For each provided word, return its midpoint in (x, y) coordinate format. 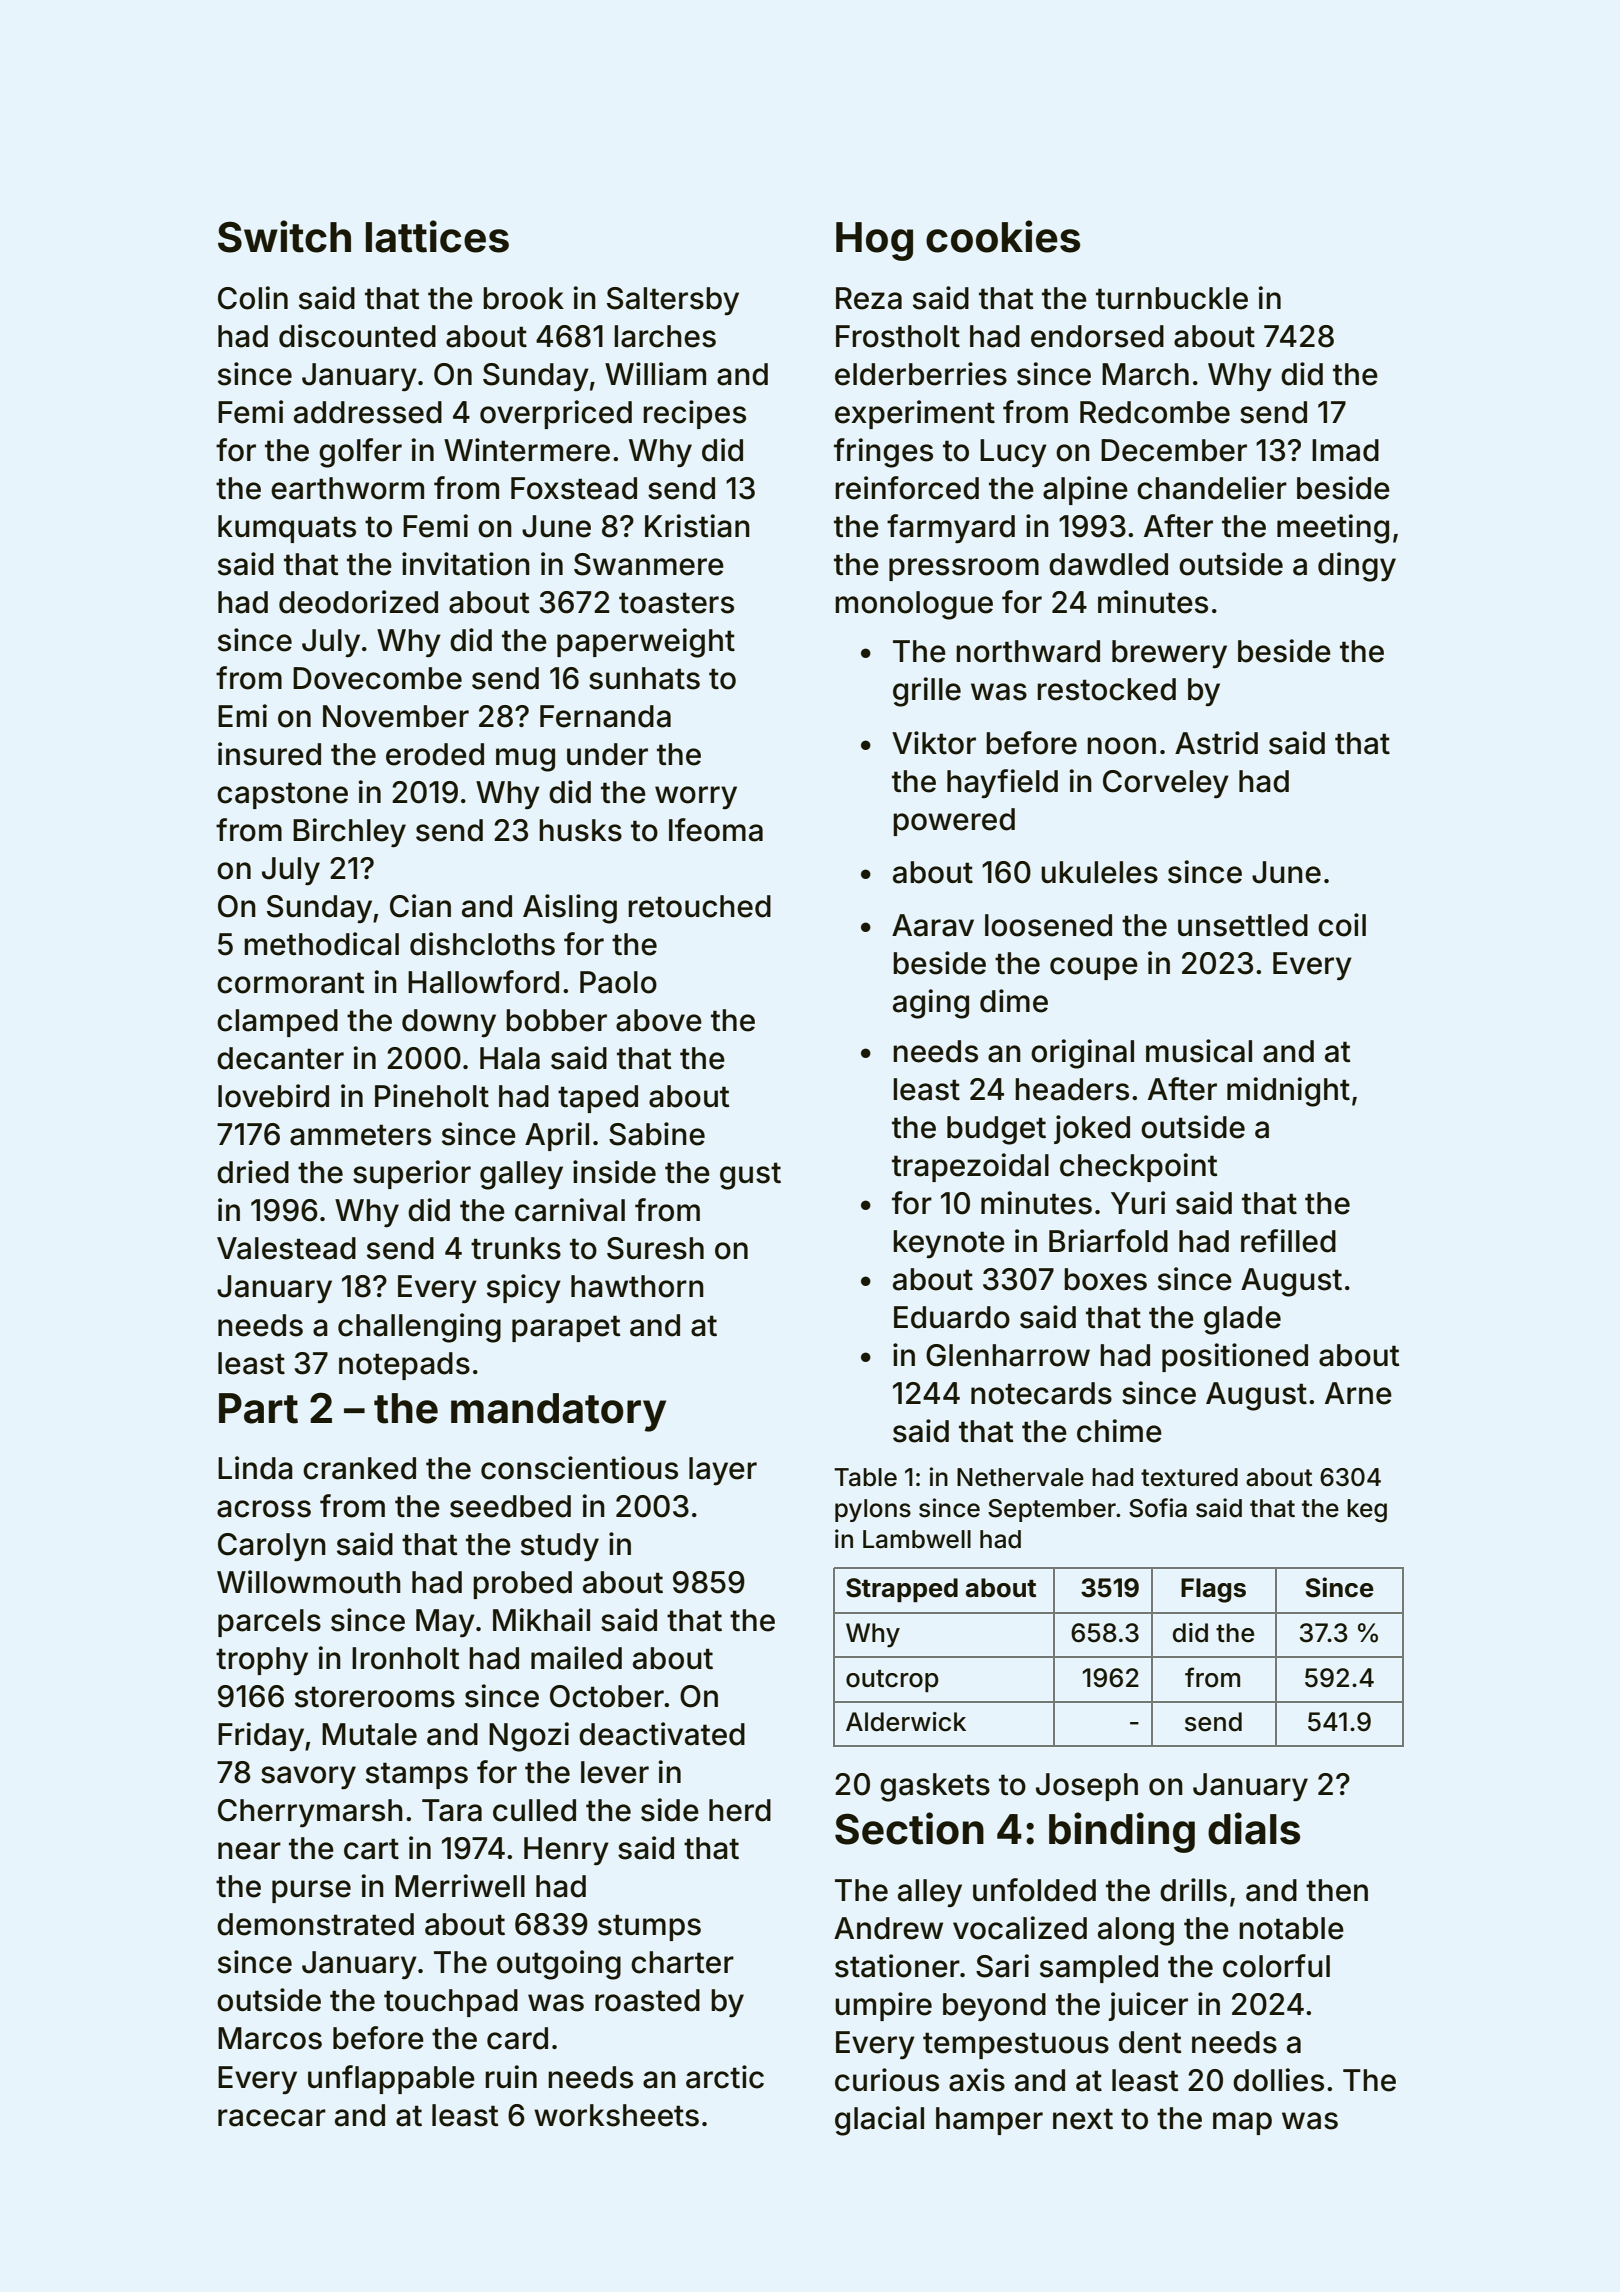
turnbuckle (1172, 298)
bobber (556, 1020)
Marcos (270, 2038)
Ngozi (529, 1737)
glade (1242, 1320)
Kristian (697, 526)
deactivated (662, 1734)
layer (723, 1471)
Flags (1213, 1590)
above (659, 1020)
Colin (253, 298)
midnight (1288, 1092)
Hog (874, 241)
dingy (1357, 567)
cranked (359, 1468)
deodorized (358, 602)
